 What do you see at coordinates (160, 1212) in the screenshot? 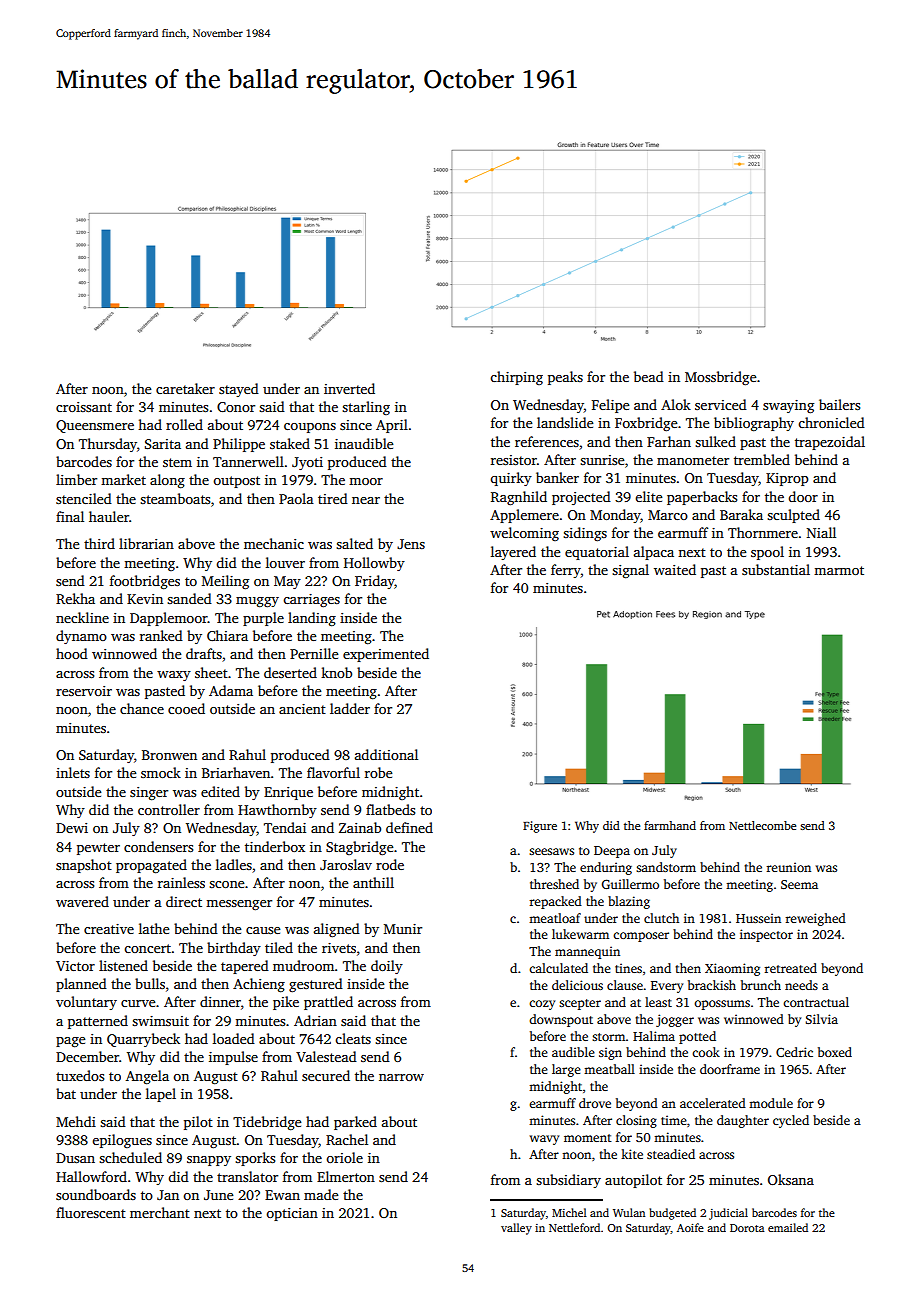
I see `merchant` at bounding box center [160, 1212].
